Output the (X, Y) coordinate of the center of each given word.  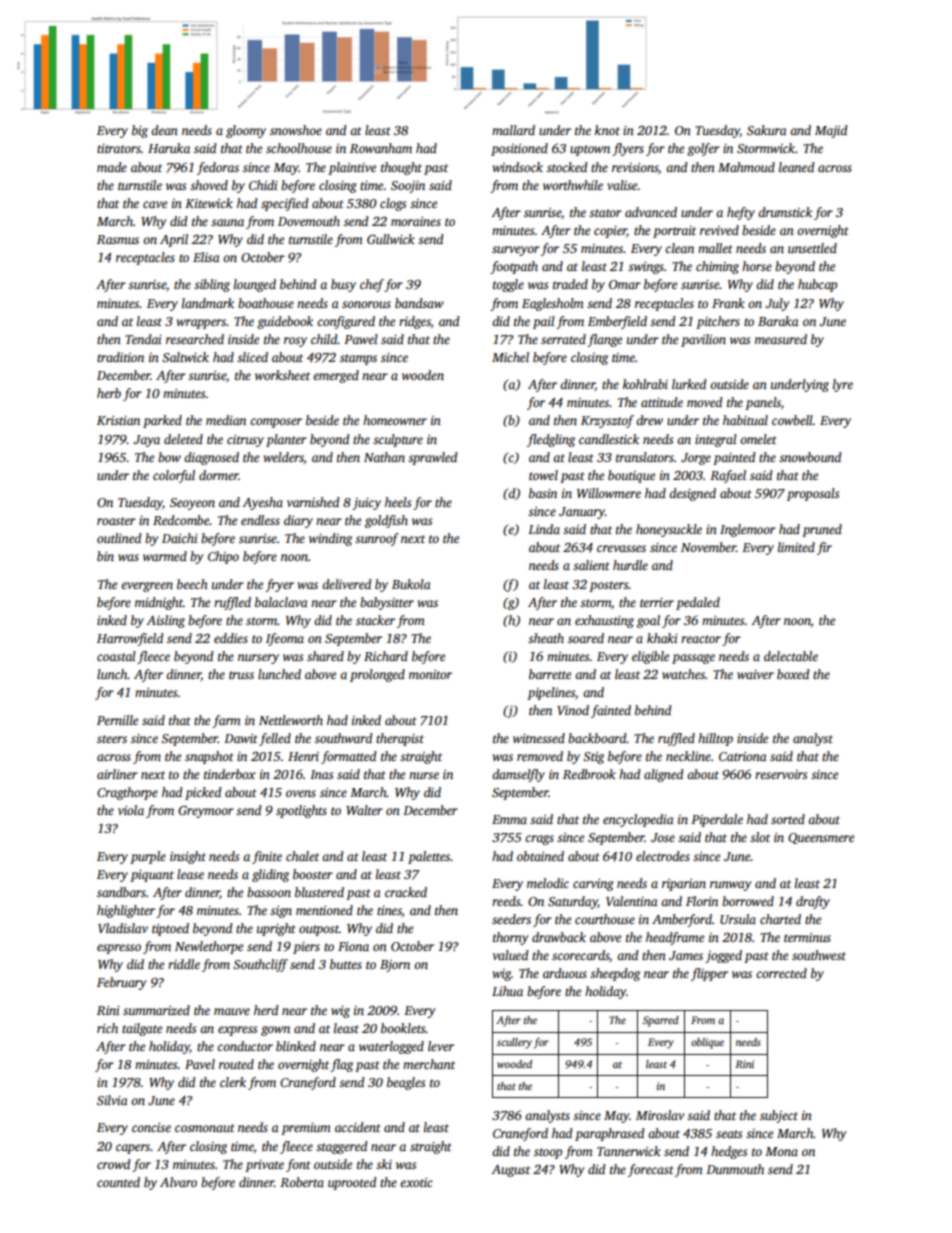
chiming (717, 267)
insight (188, 857)
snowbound (810, 457)
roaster (116, 521)
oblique (707, 1043)
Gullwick (391, 239)
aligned (664, 775)
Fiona (353, 946)
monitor (430, 674)
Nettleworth (291, 720)
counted (118, 1182)
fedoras (218, 168)
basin (543, 493)
